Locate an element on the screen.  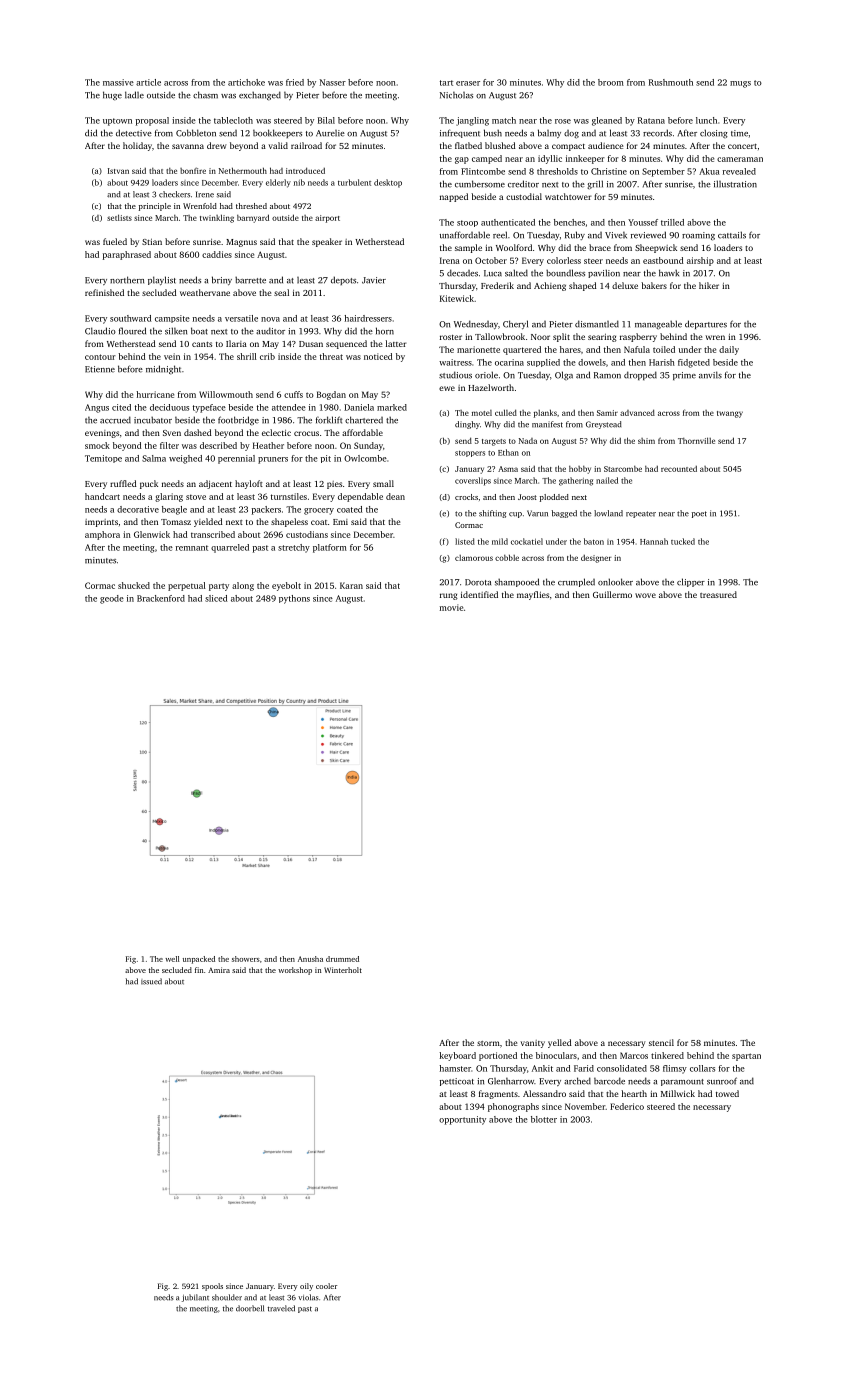
creditor is located at coordinates (523, 184).
